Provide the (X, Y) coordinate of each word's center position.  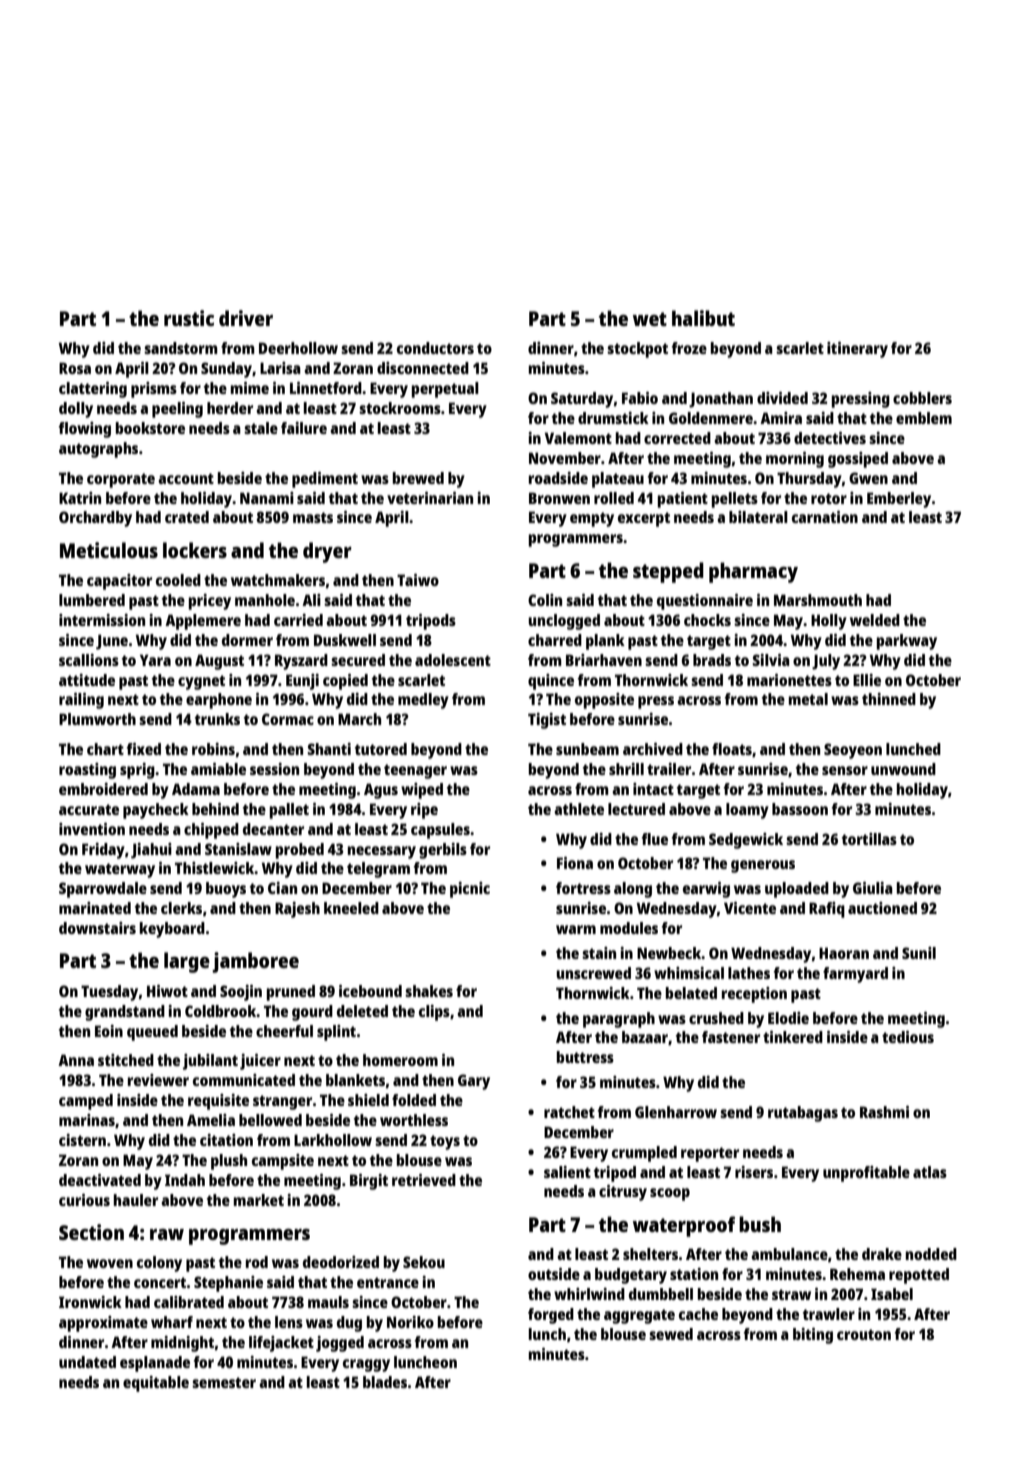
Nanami (267, 498)
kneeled (351, 908)
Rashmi (884, 1112)
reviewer (158, 1080)
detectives (830, 438)
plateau (618, 480)
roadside (558, 478)
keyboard (172, 930)
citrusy (623, 1193)
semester (224, 1382)
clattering (93, 390)
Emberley (899, 500)
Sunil (919, 953)
